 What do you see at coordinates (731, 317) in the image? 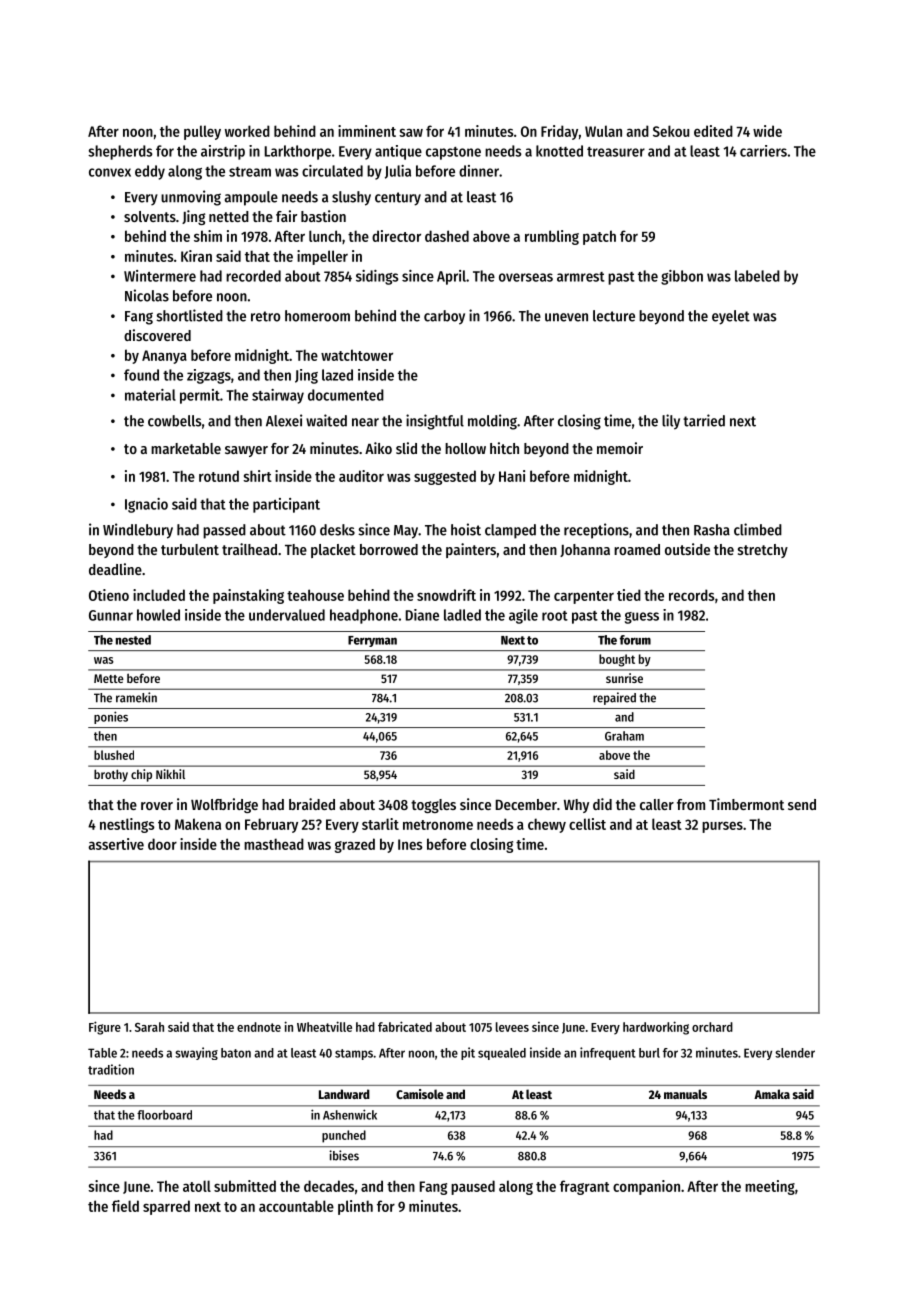
I see `eyelet` at bounding box center [731, 317].
